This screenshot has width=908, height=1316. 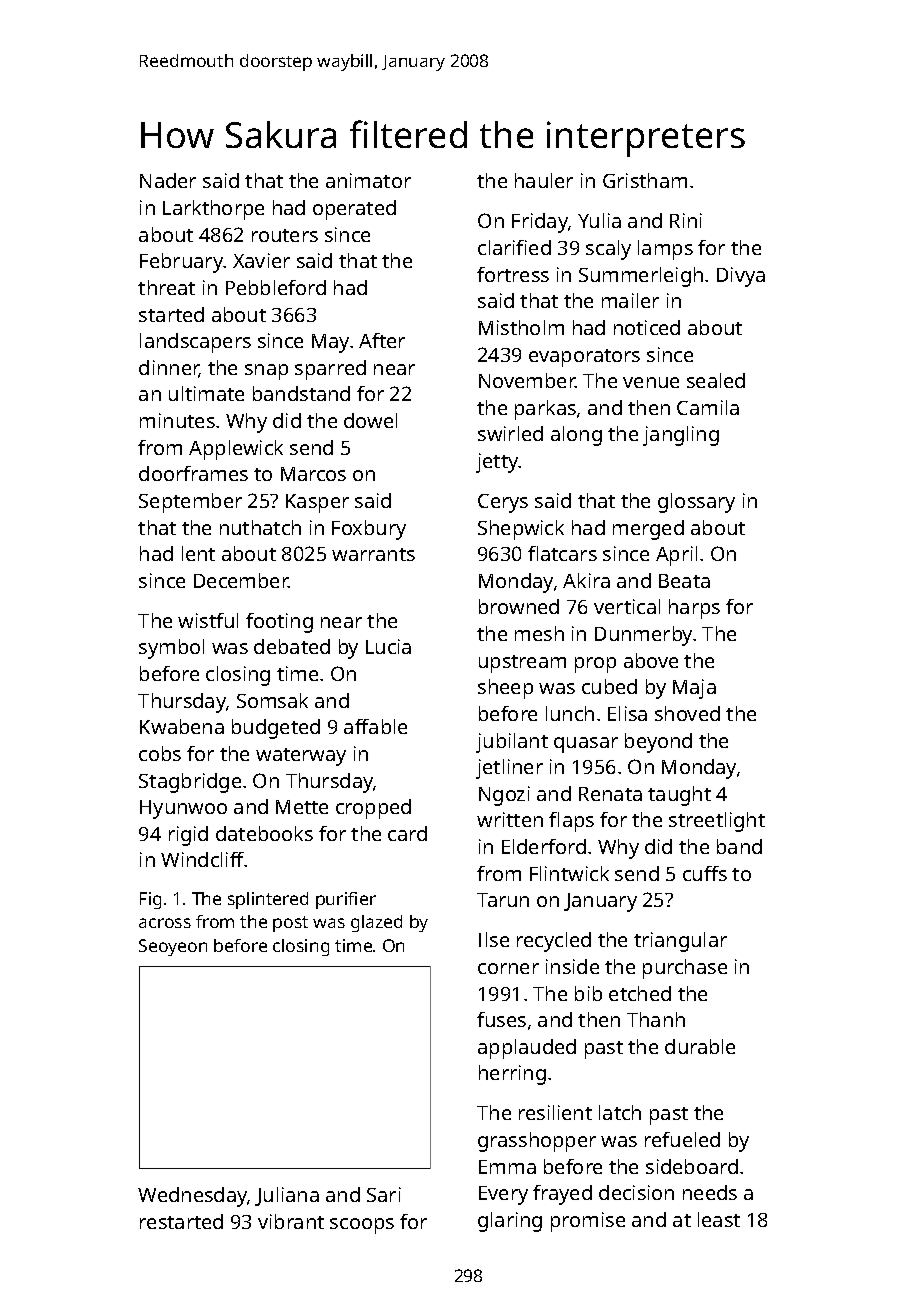 What do you see at coordinates (503, 1195) in the screenshot?
I see `Every` at bounding box center [503, 1195].
